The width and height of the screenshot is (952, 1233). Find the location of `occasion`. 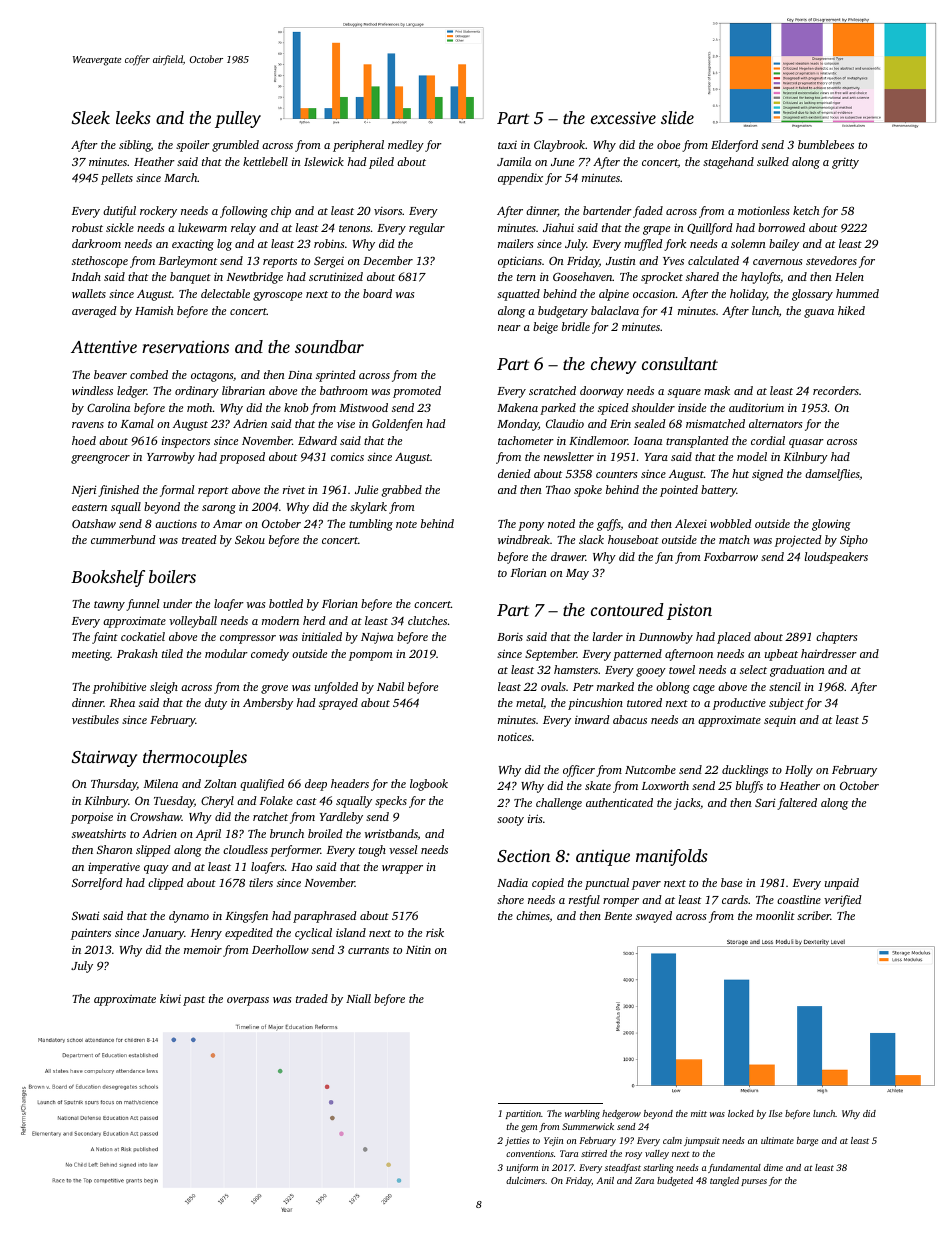

occasion is located at coordinates (654, 294).
